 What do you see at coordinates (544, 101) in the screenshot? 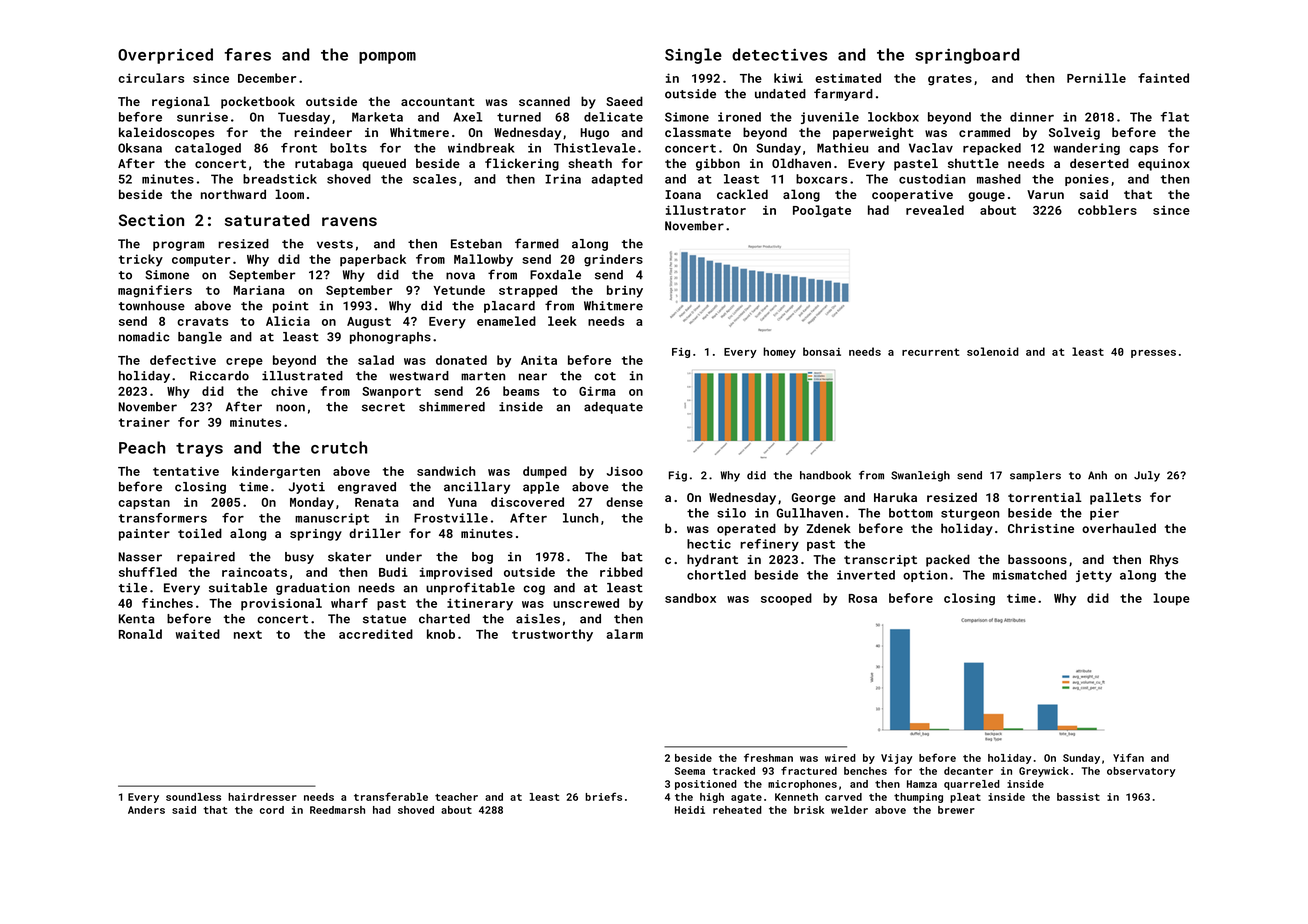
I see `scanned` at bounding box center [544, 101].
